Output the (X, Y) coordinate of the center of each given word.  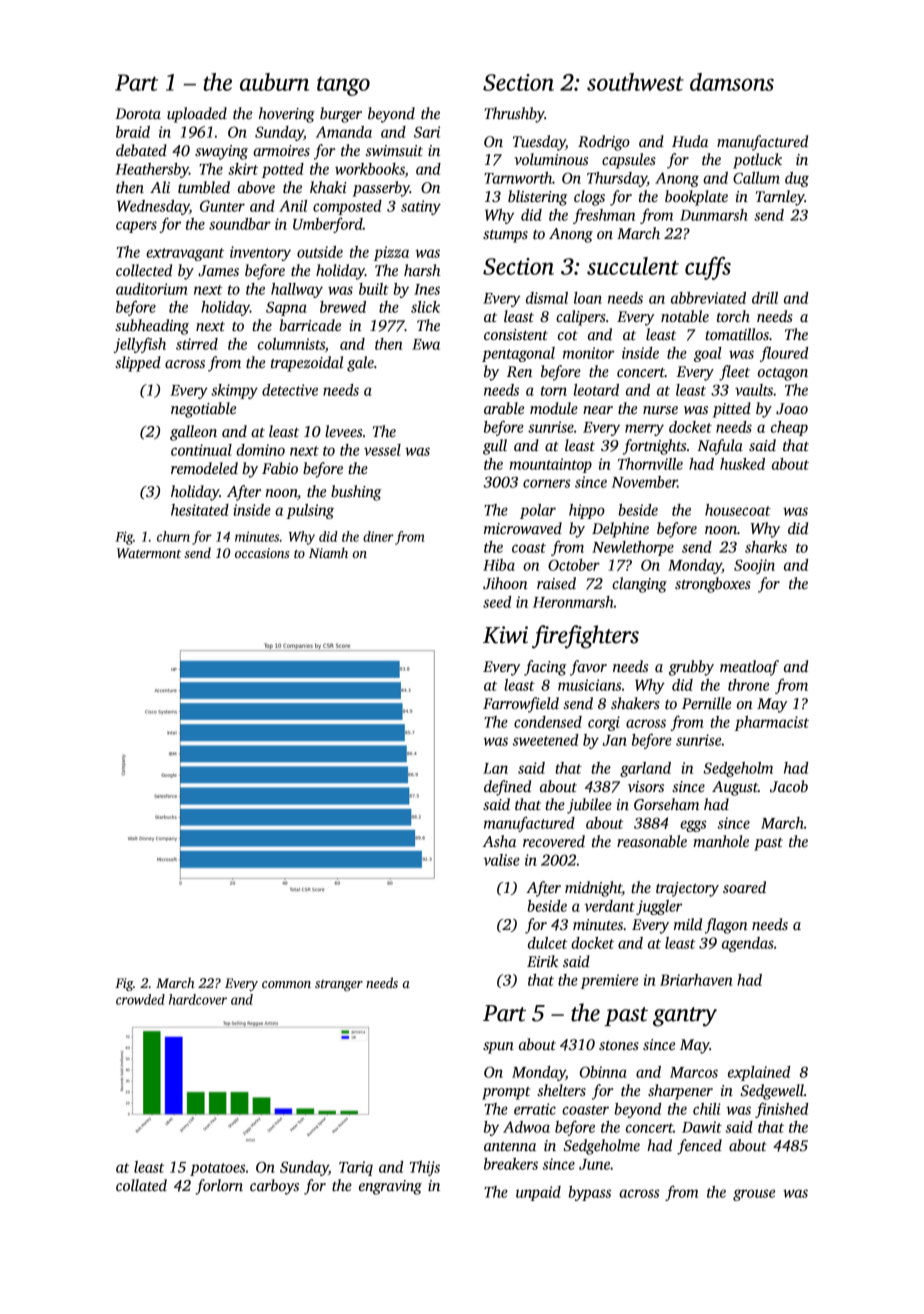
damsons (732, 82)
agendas (748, 944)
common (286, 984)
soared (744, 887)
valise (501, 860)
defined (507, 788)
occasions (262, 553)
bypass (589, 1193)
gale (360, 364)
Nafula (720, 447)
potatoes (218, 1169)
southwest (635, 82)
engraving (390, 1187)
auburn (274, 82)
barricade (310, 325)
